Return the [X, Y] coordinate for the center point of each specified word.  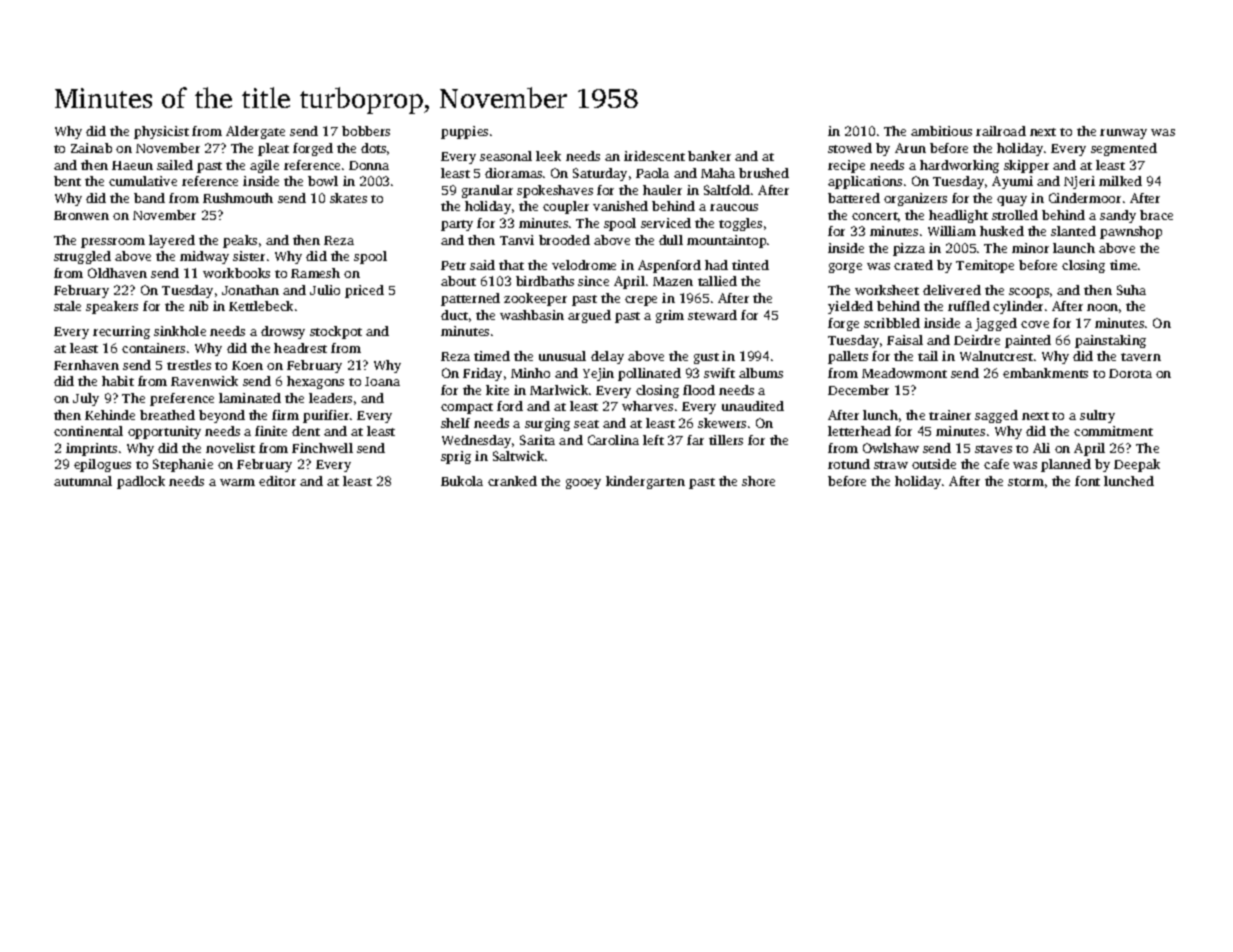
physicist [161, 132]
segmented [1124, 149]
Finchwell [322, 448]
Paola [652, 173]
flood [699, 390]
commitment [1113, 431]
